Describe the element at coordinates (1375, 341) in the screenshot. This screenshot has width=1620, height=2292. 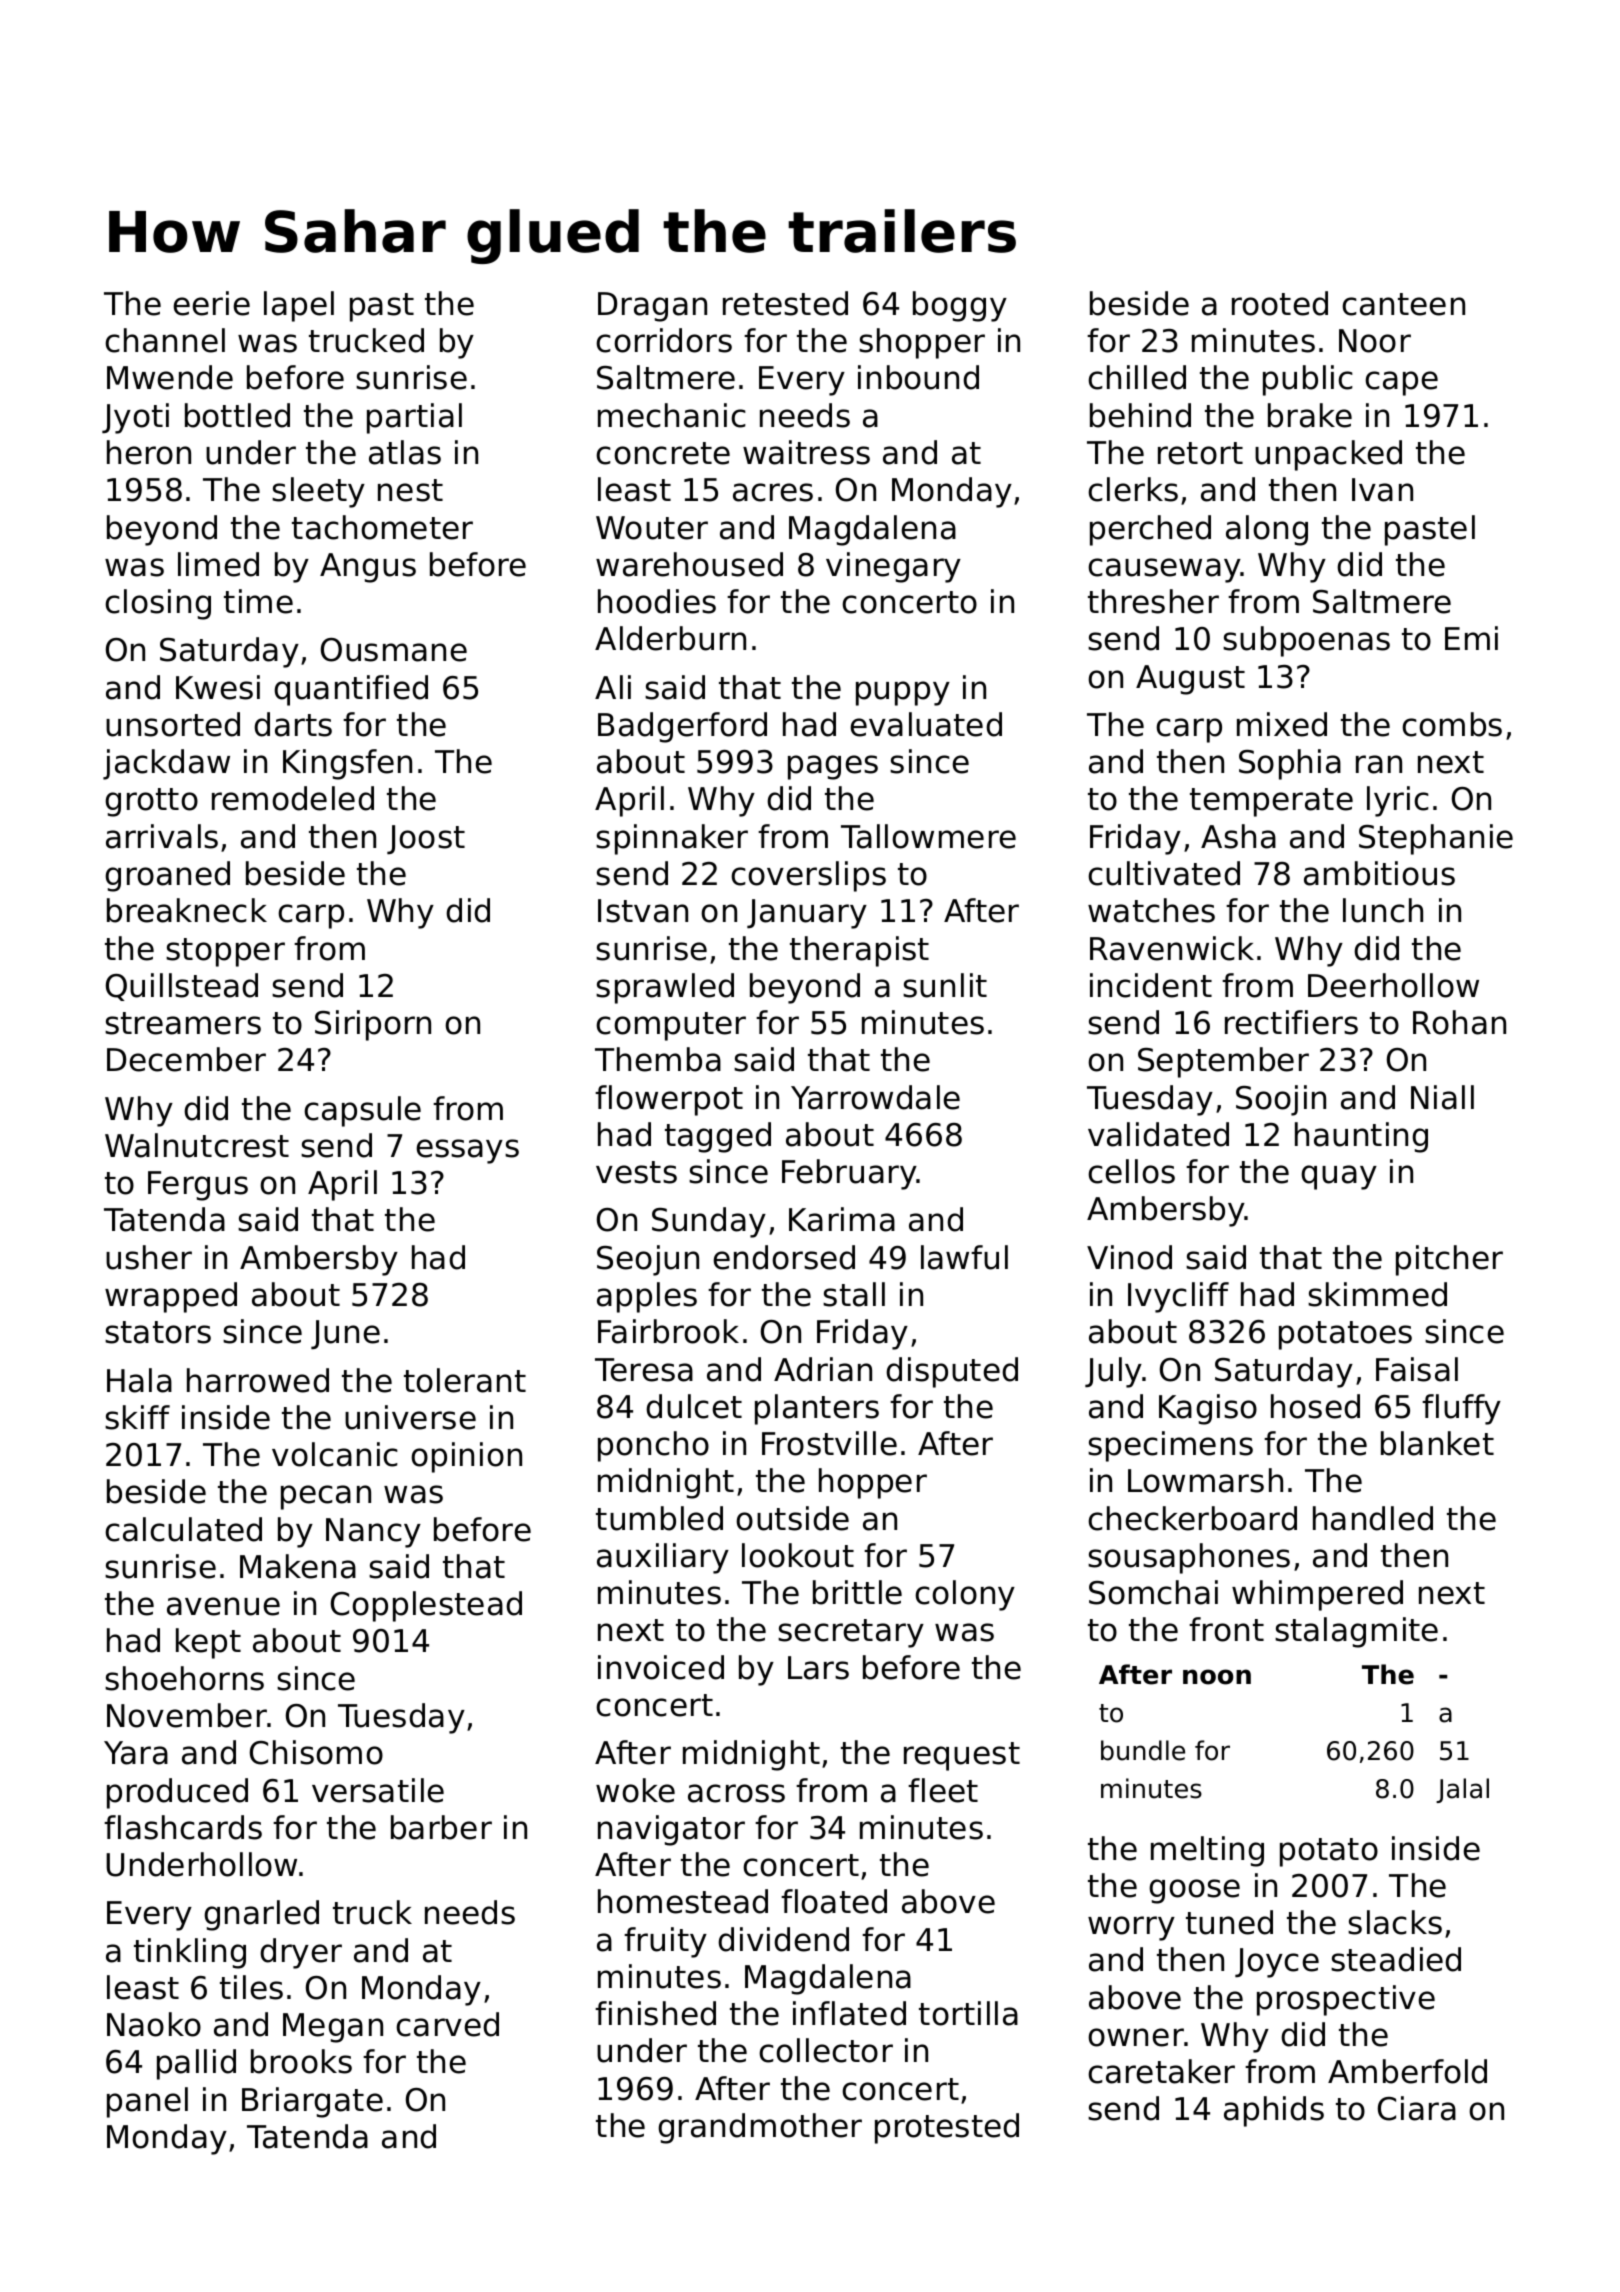
I see `Noor` at that location.
